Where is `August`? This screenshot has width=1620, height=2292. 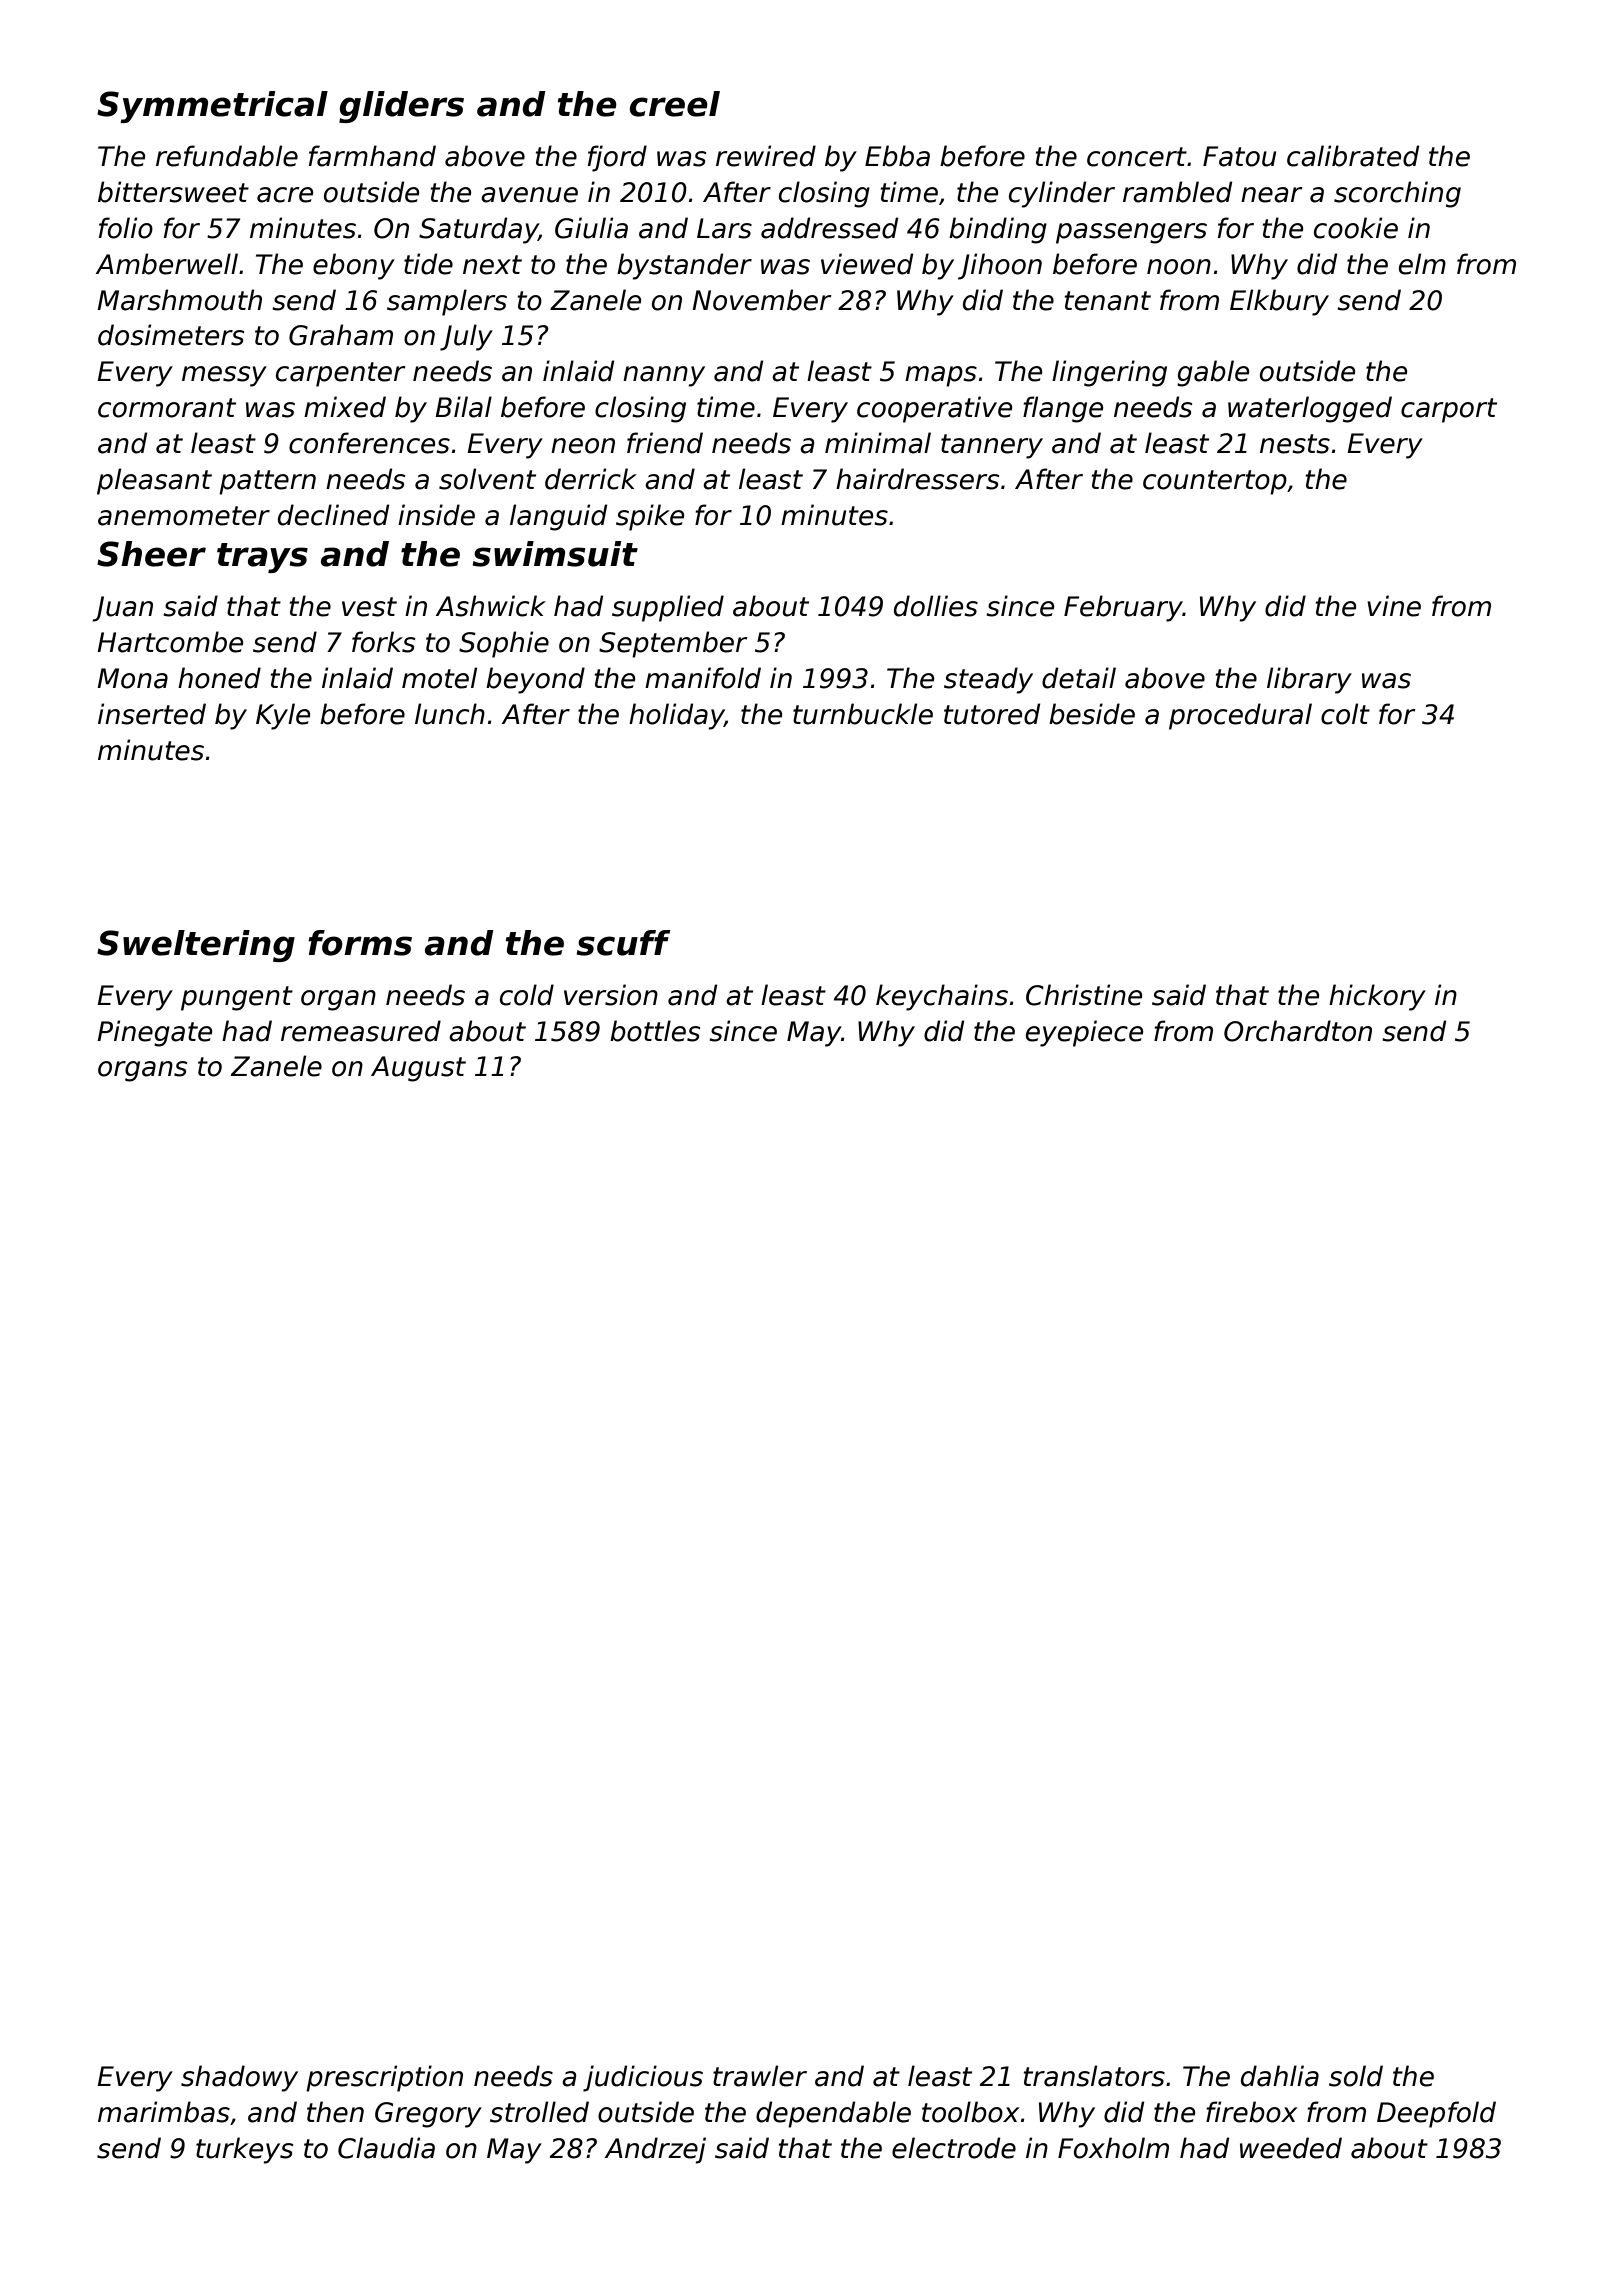
August is located at coordinates (418, 1069).
